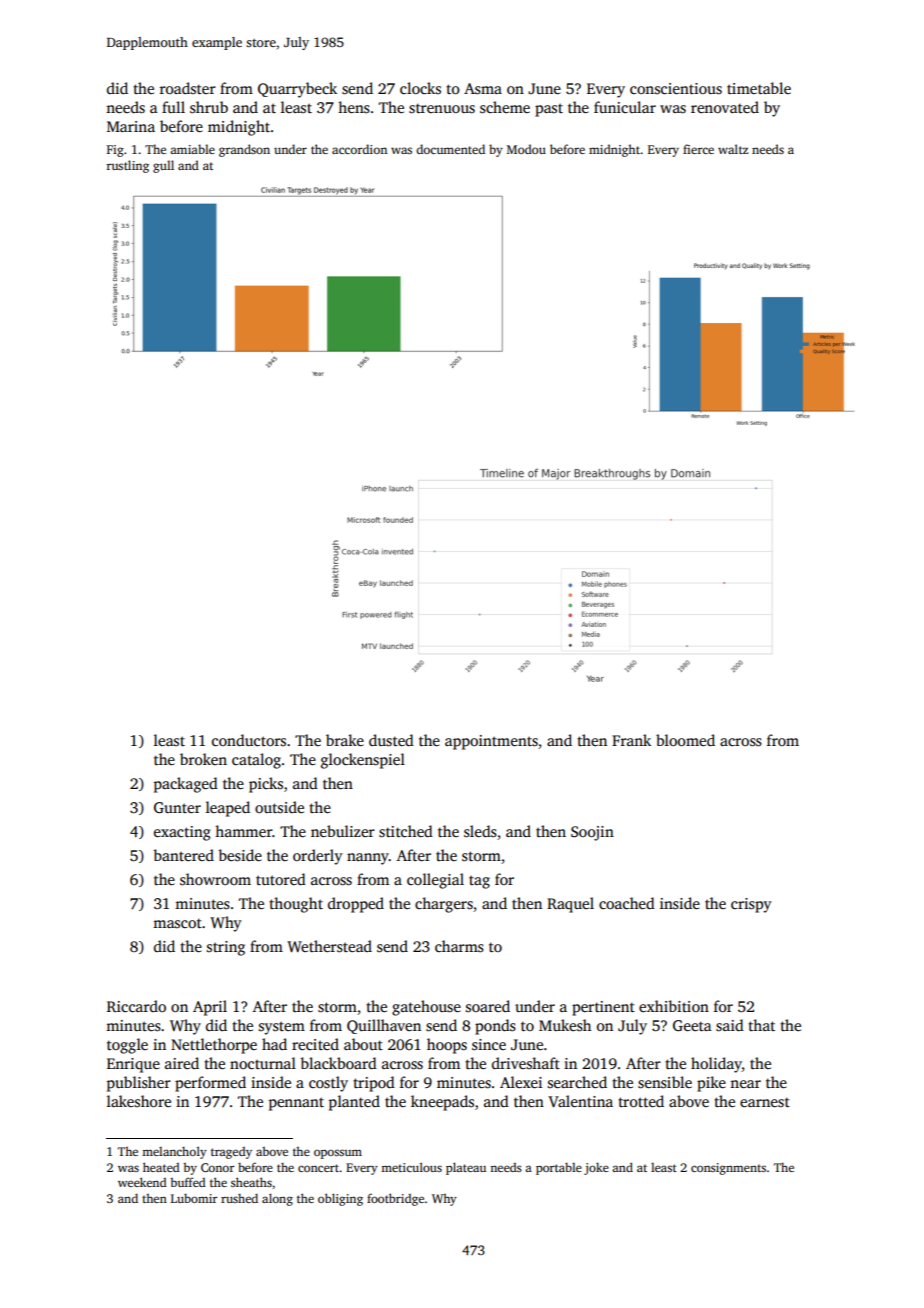 The height and width of the document is (1308, 924). I want to click on consignments, so click(728, 1169).
